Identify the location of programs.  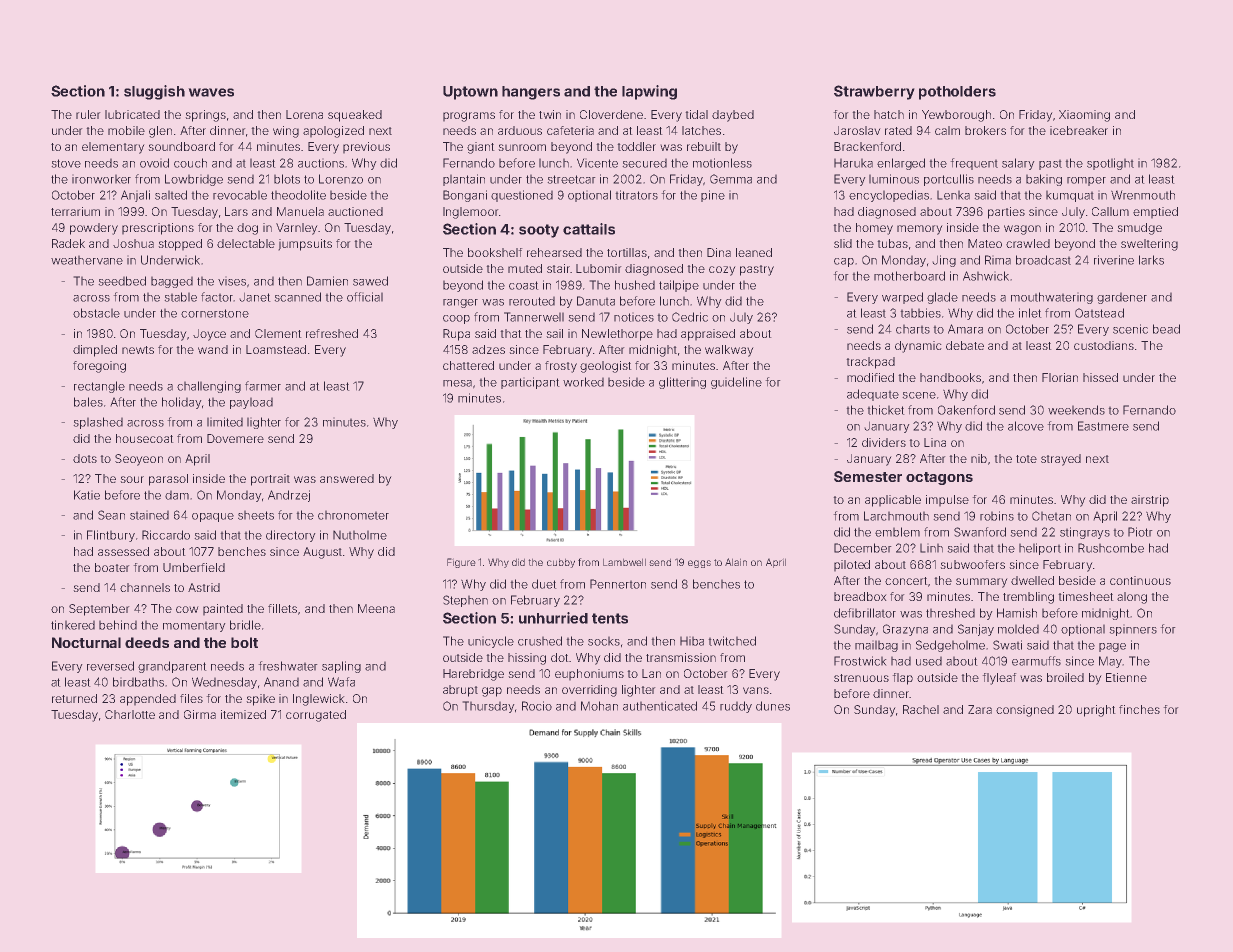
(469, 117).
